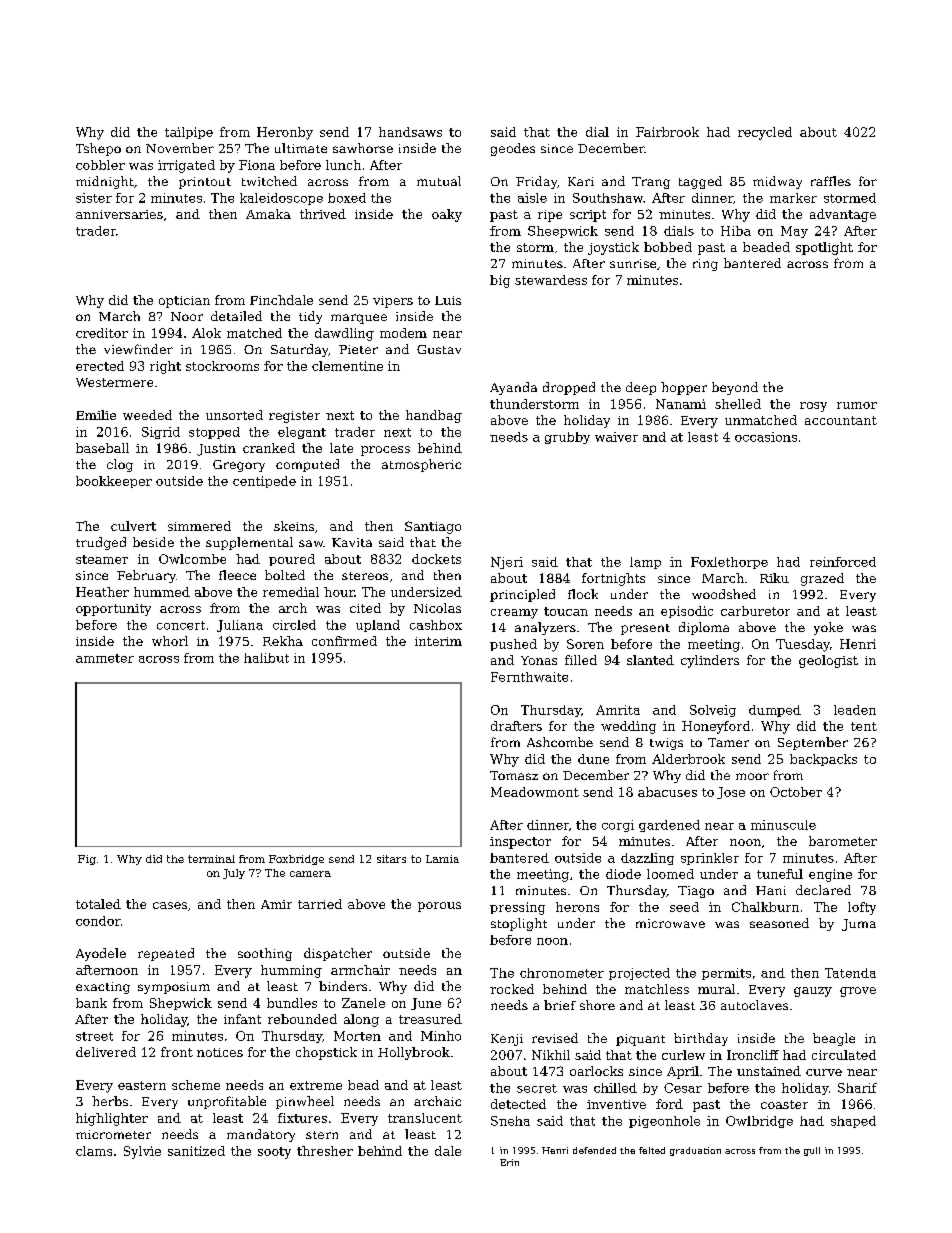  I want to click on delivered, so click(106, 1052).
